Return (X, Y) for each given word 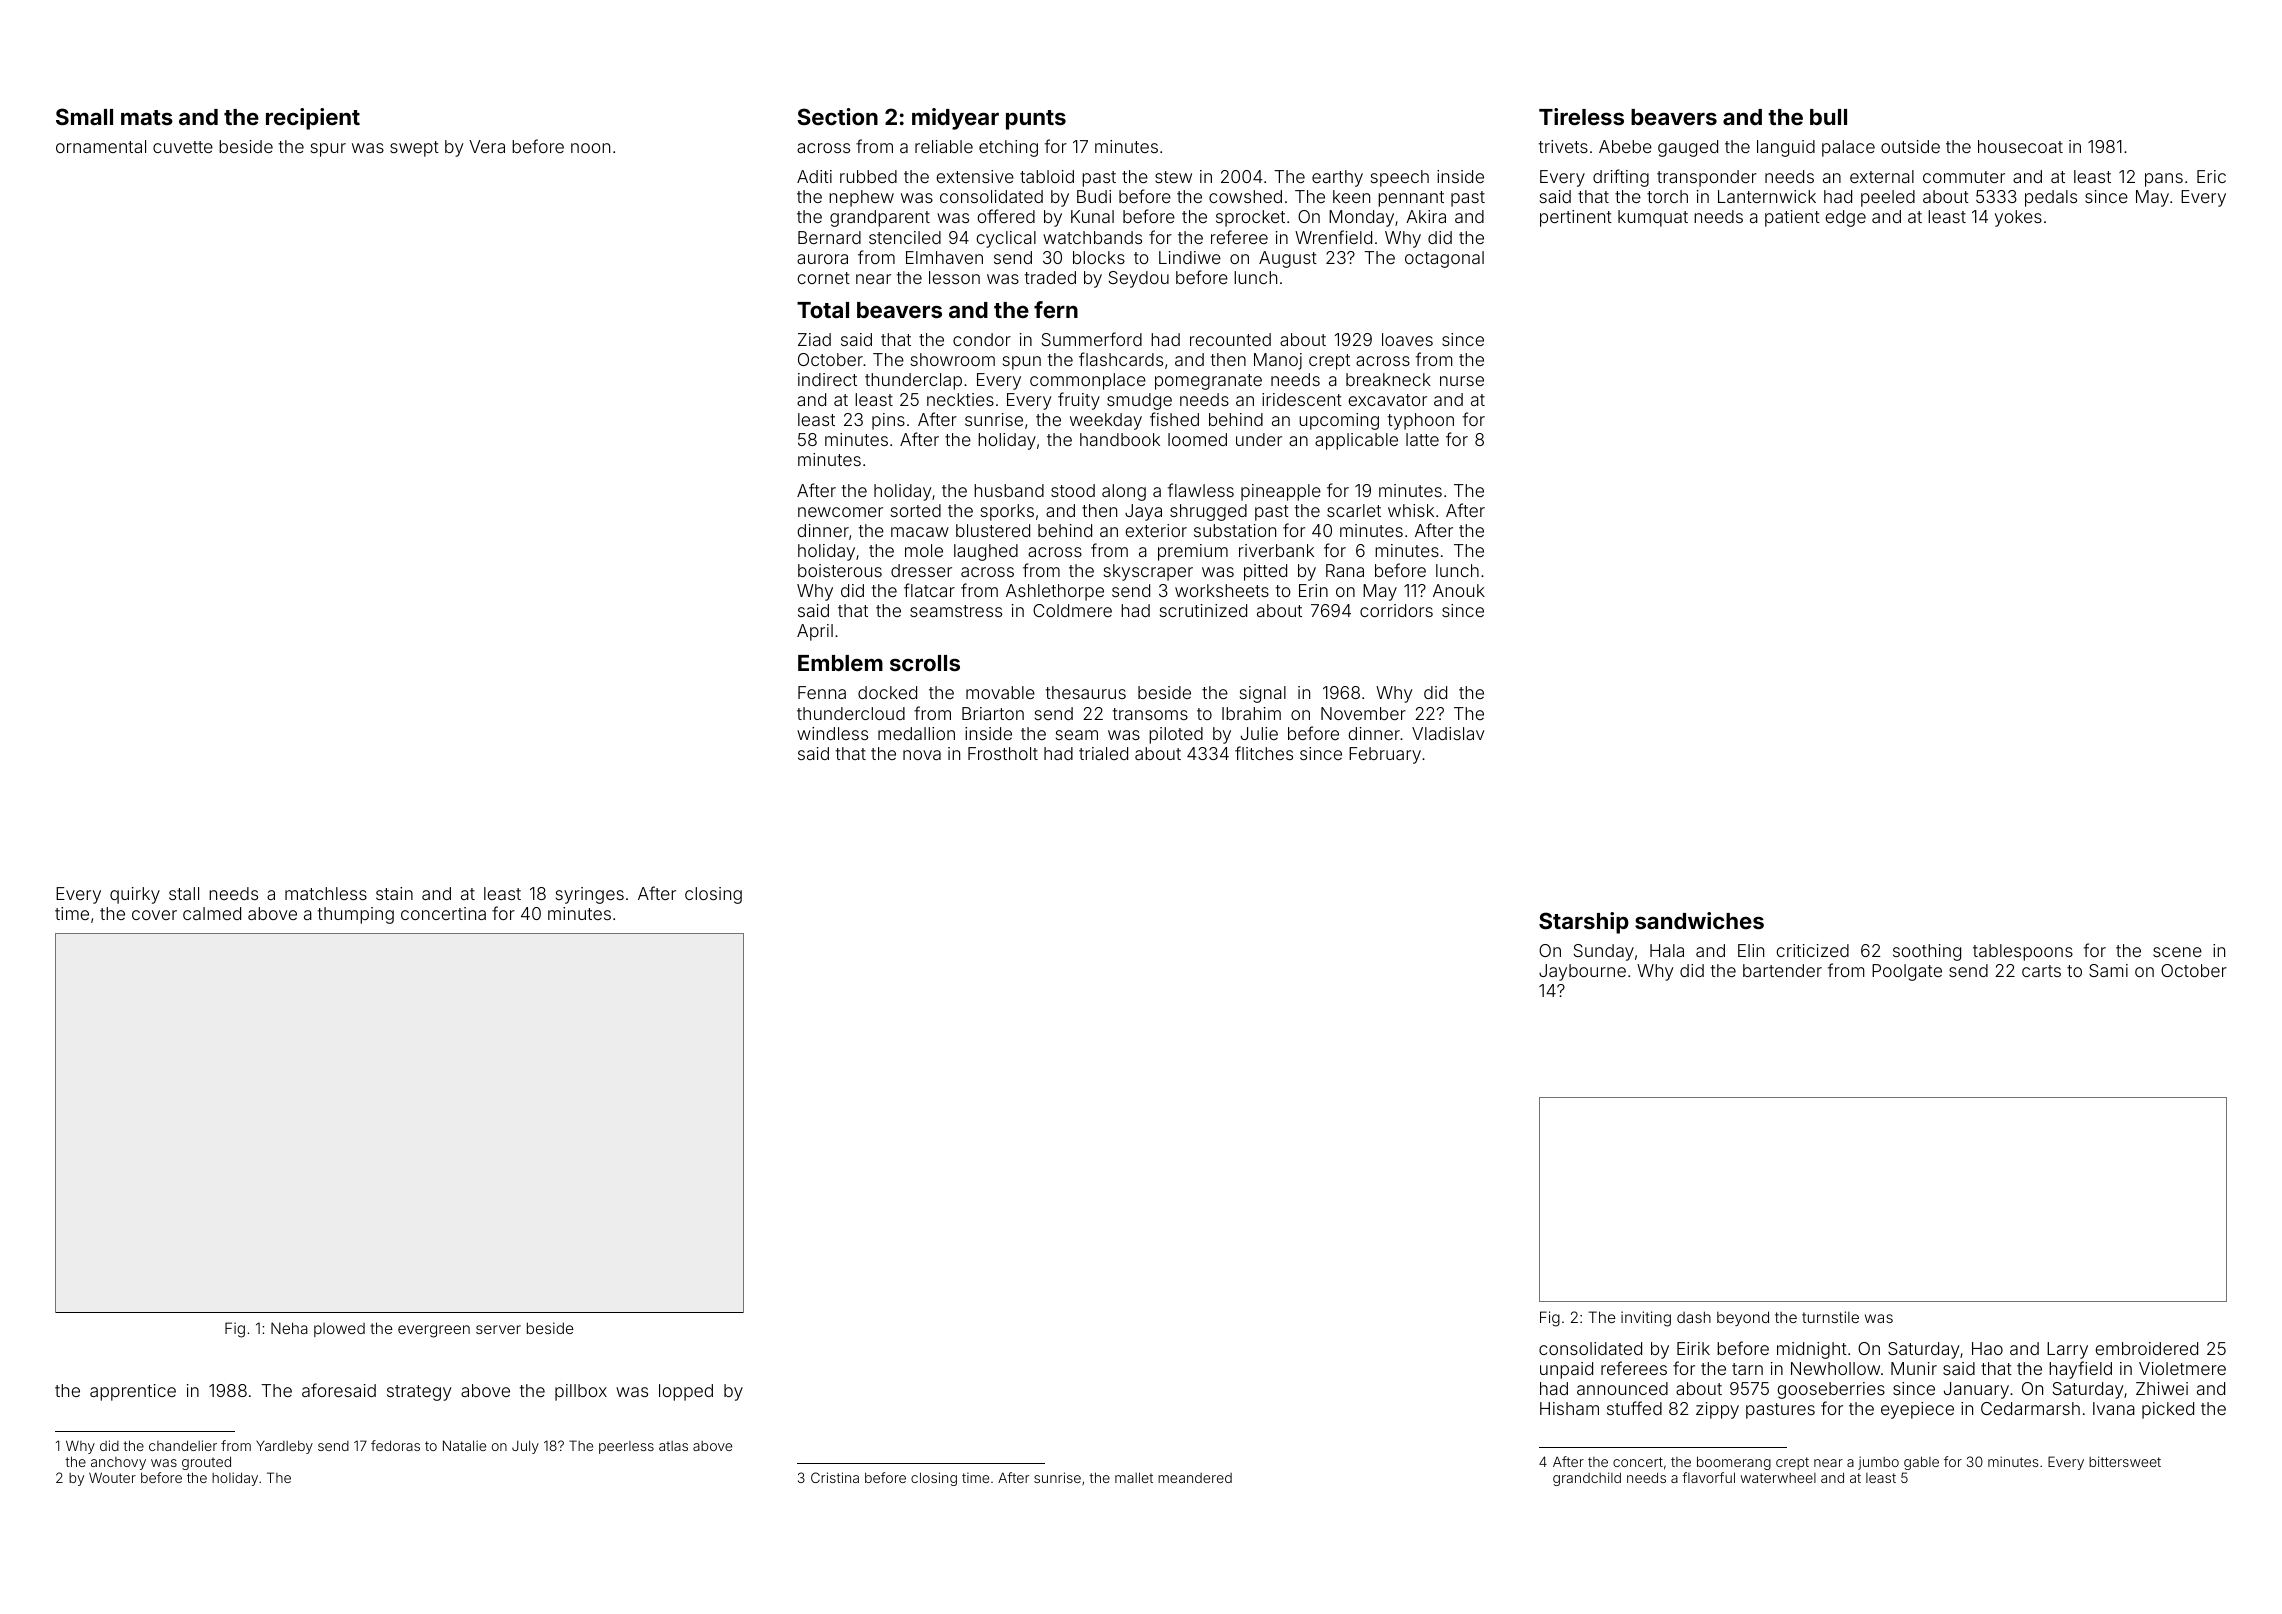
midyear (955, 119)
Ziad (814, 339)
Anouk (1459, 590)
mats (147, 117)
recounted (1230, 339)
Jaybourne (1582, 972)
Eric (2211, 176)
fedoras (395, 1445)
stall (184, 893)
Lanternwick (1767, 196)
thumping (356, 915)
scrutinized (1203, 610)
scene (2177, 952)
